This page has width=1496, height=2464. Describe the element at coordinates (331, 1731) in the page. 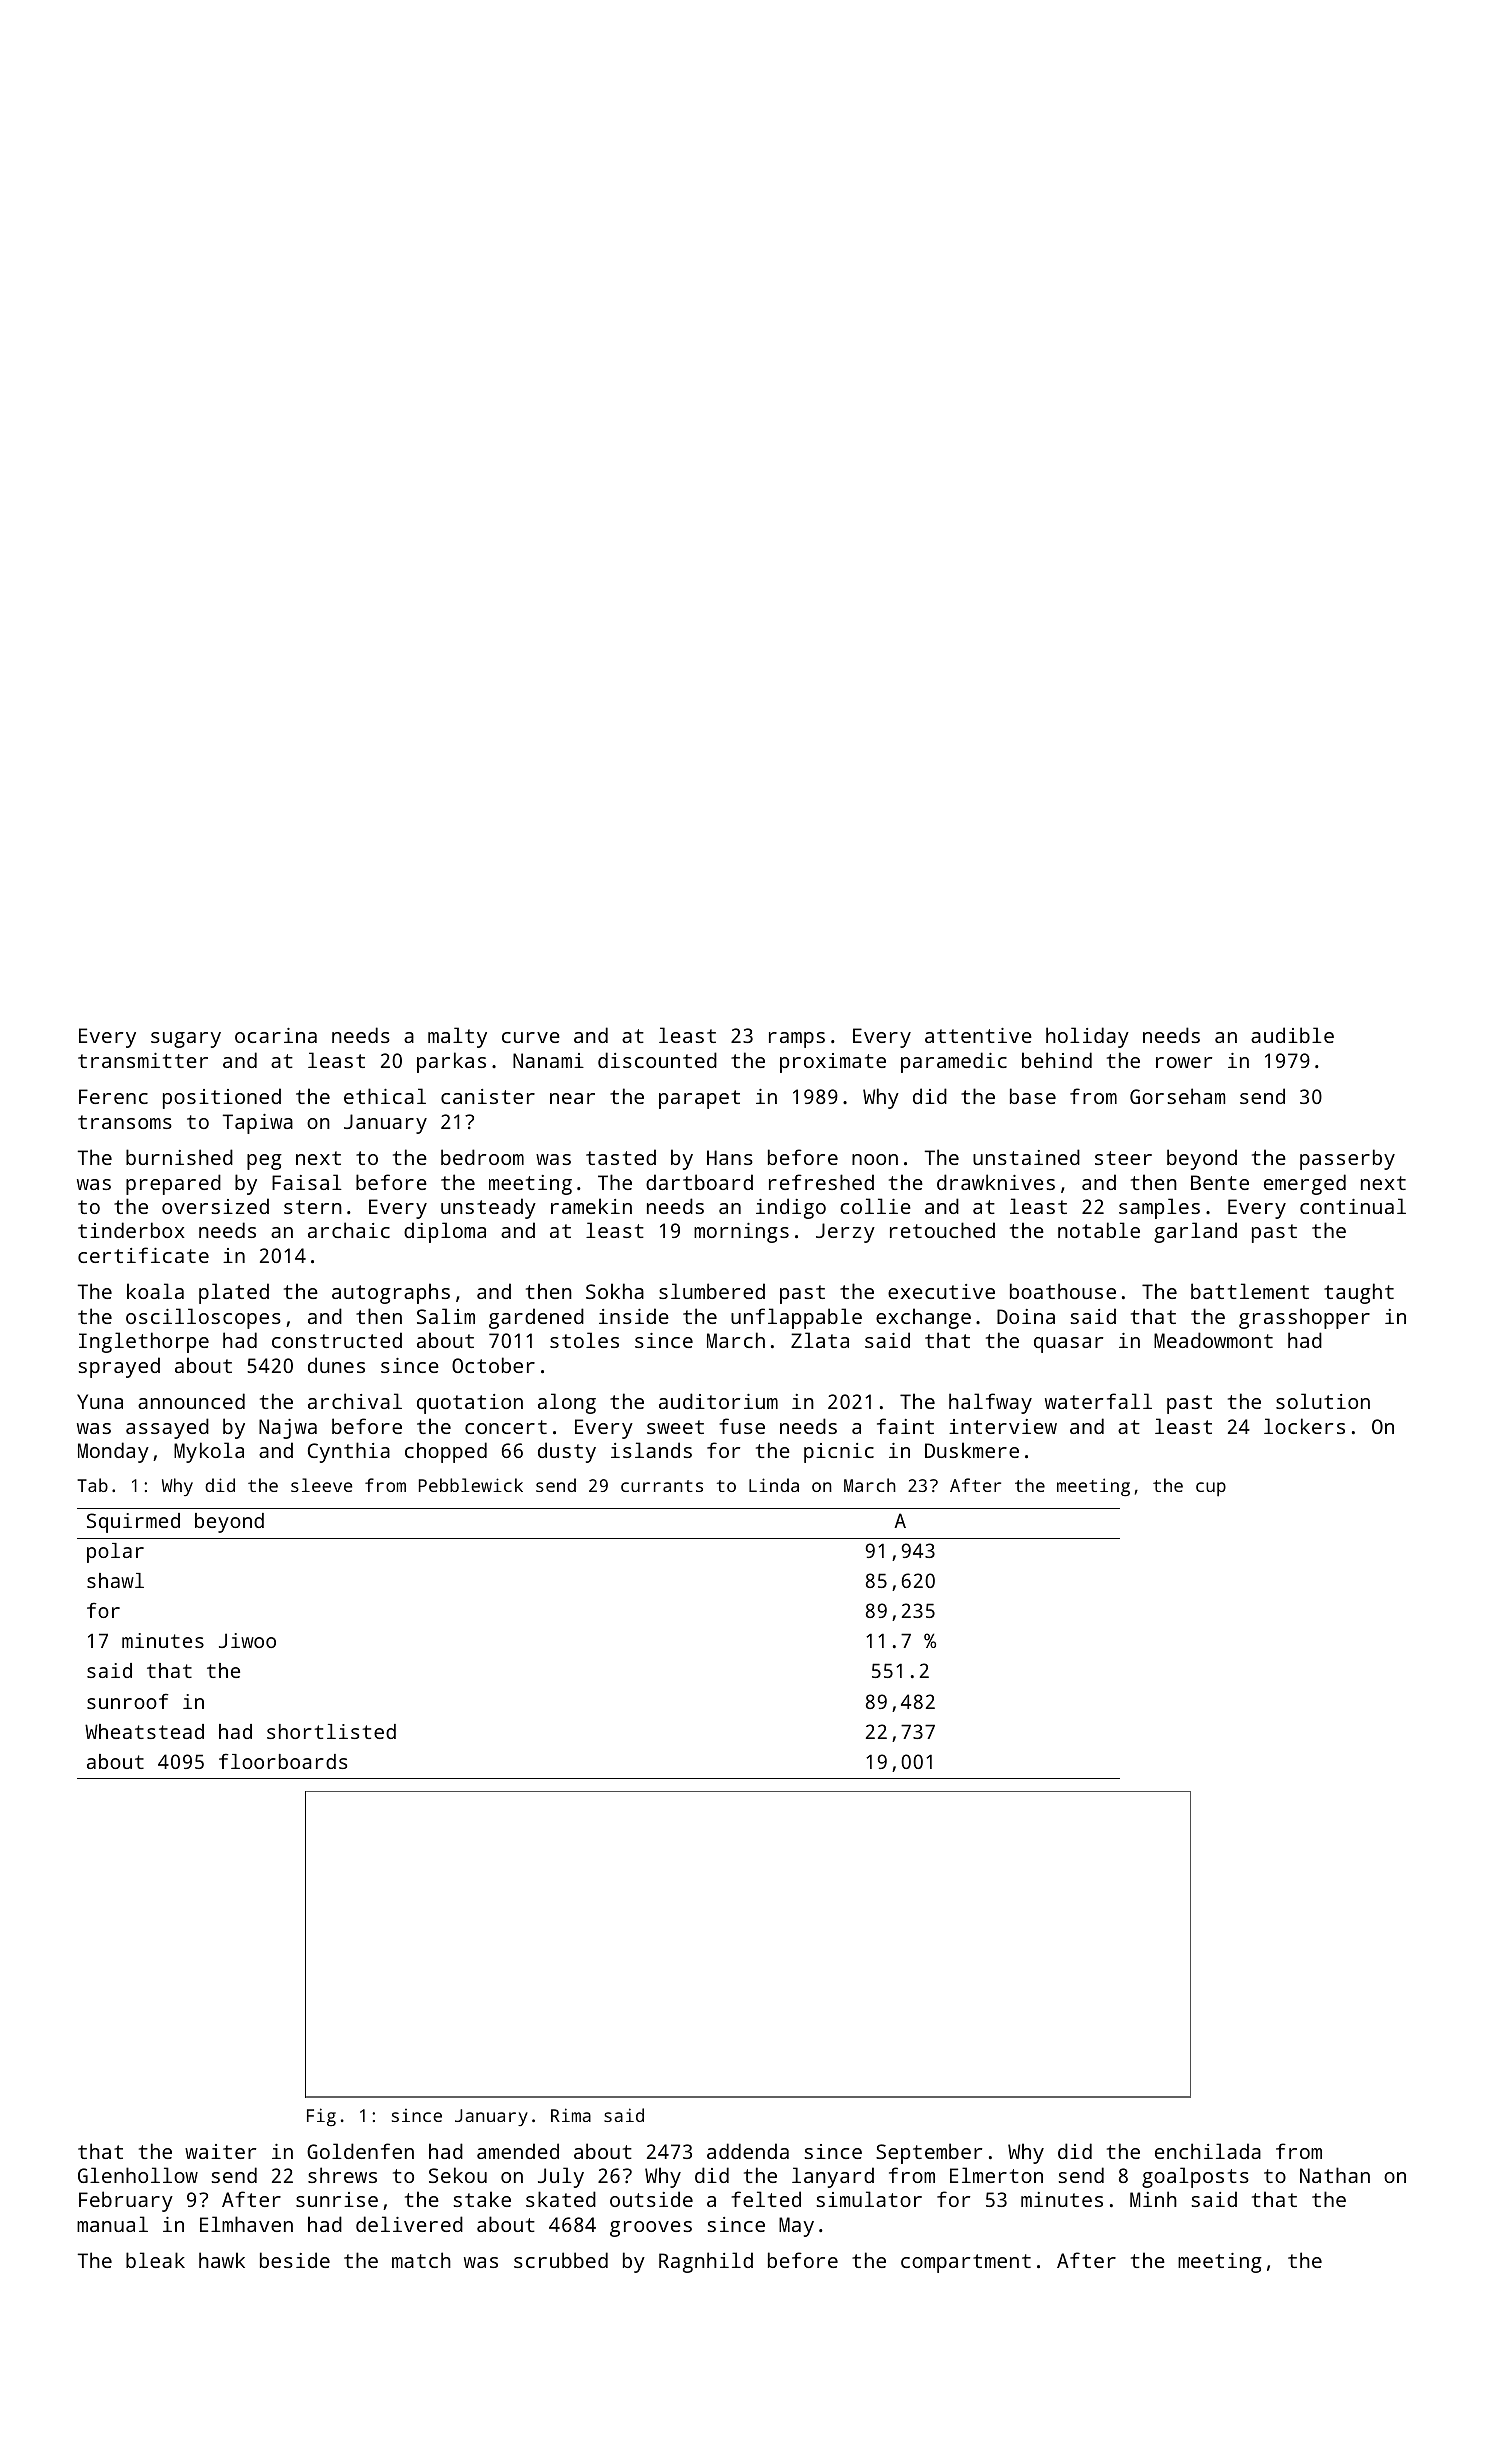

I see `shortlisted` at that location.
